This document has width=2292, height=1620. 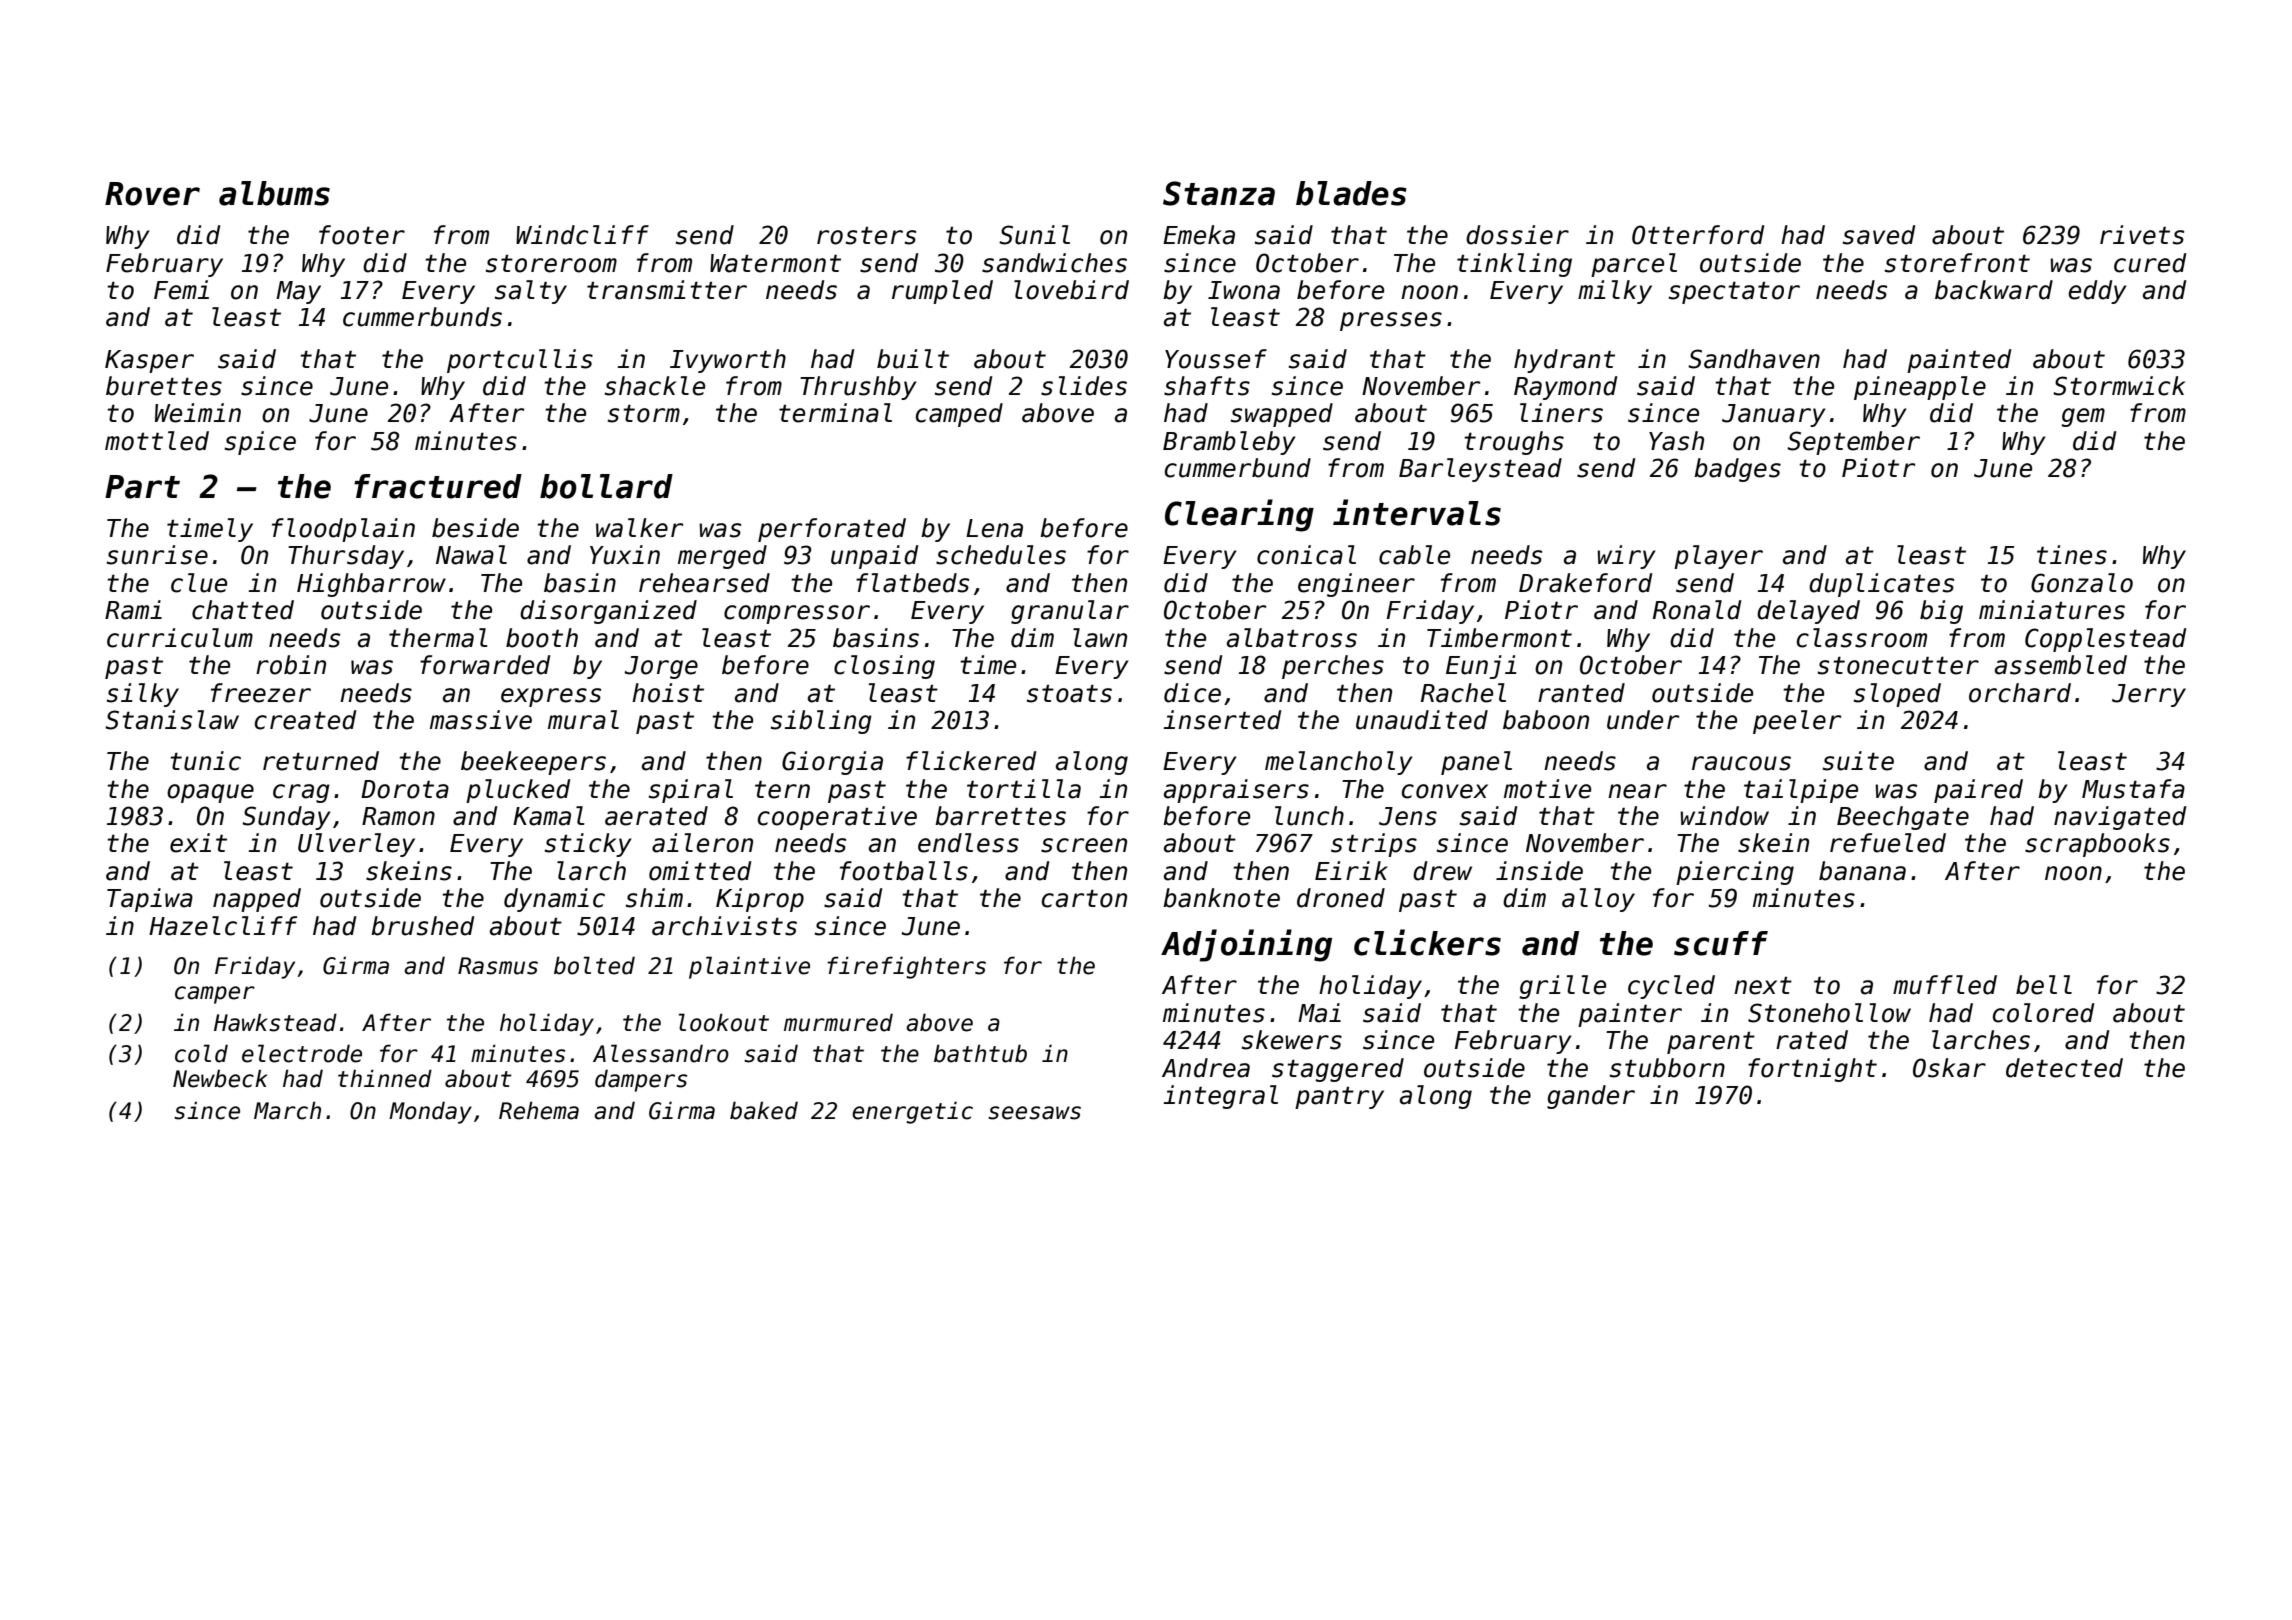 I want to click on pantry, so click(x=1339, y=1098).
